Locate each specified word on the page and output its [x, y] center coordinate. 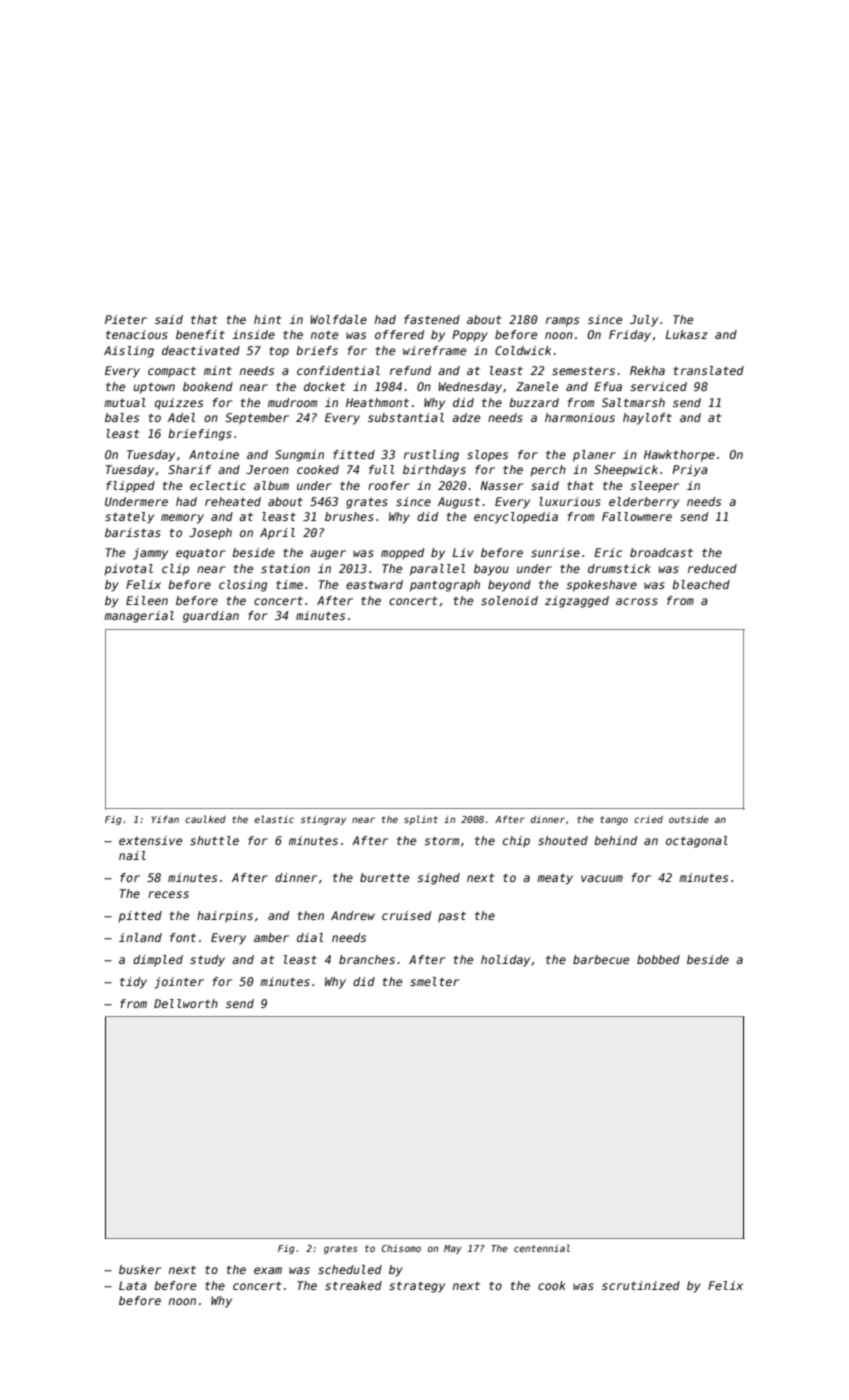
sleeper [654, 487]
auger [328, 555]
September [257, 419]
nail [132, 855]
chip [516, 842]
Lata [133, 1285]
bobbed [658, 959]
